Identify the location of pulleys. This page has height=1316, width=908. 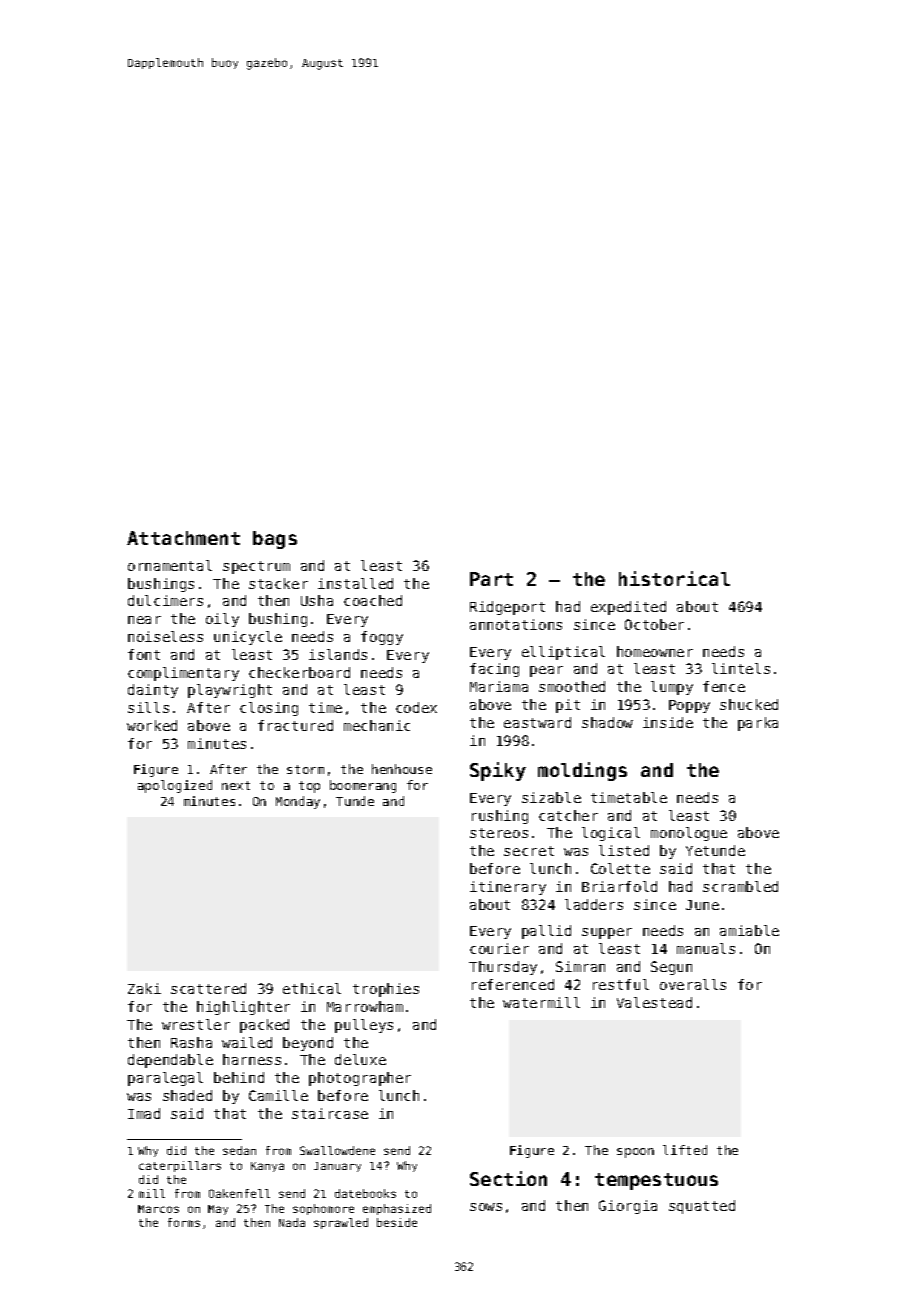
(364, 1026).
